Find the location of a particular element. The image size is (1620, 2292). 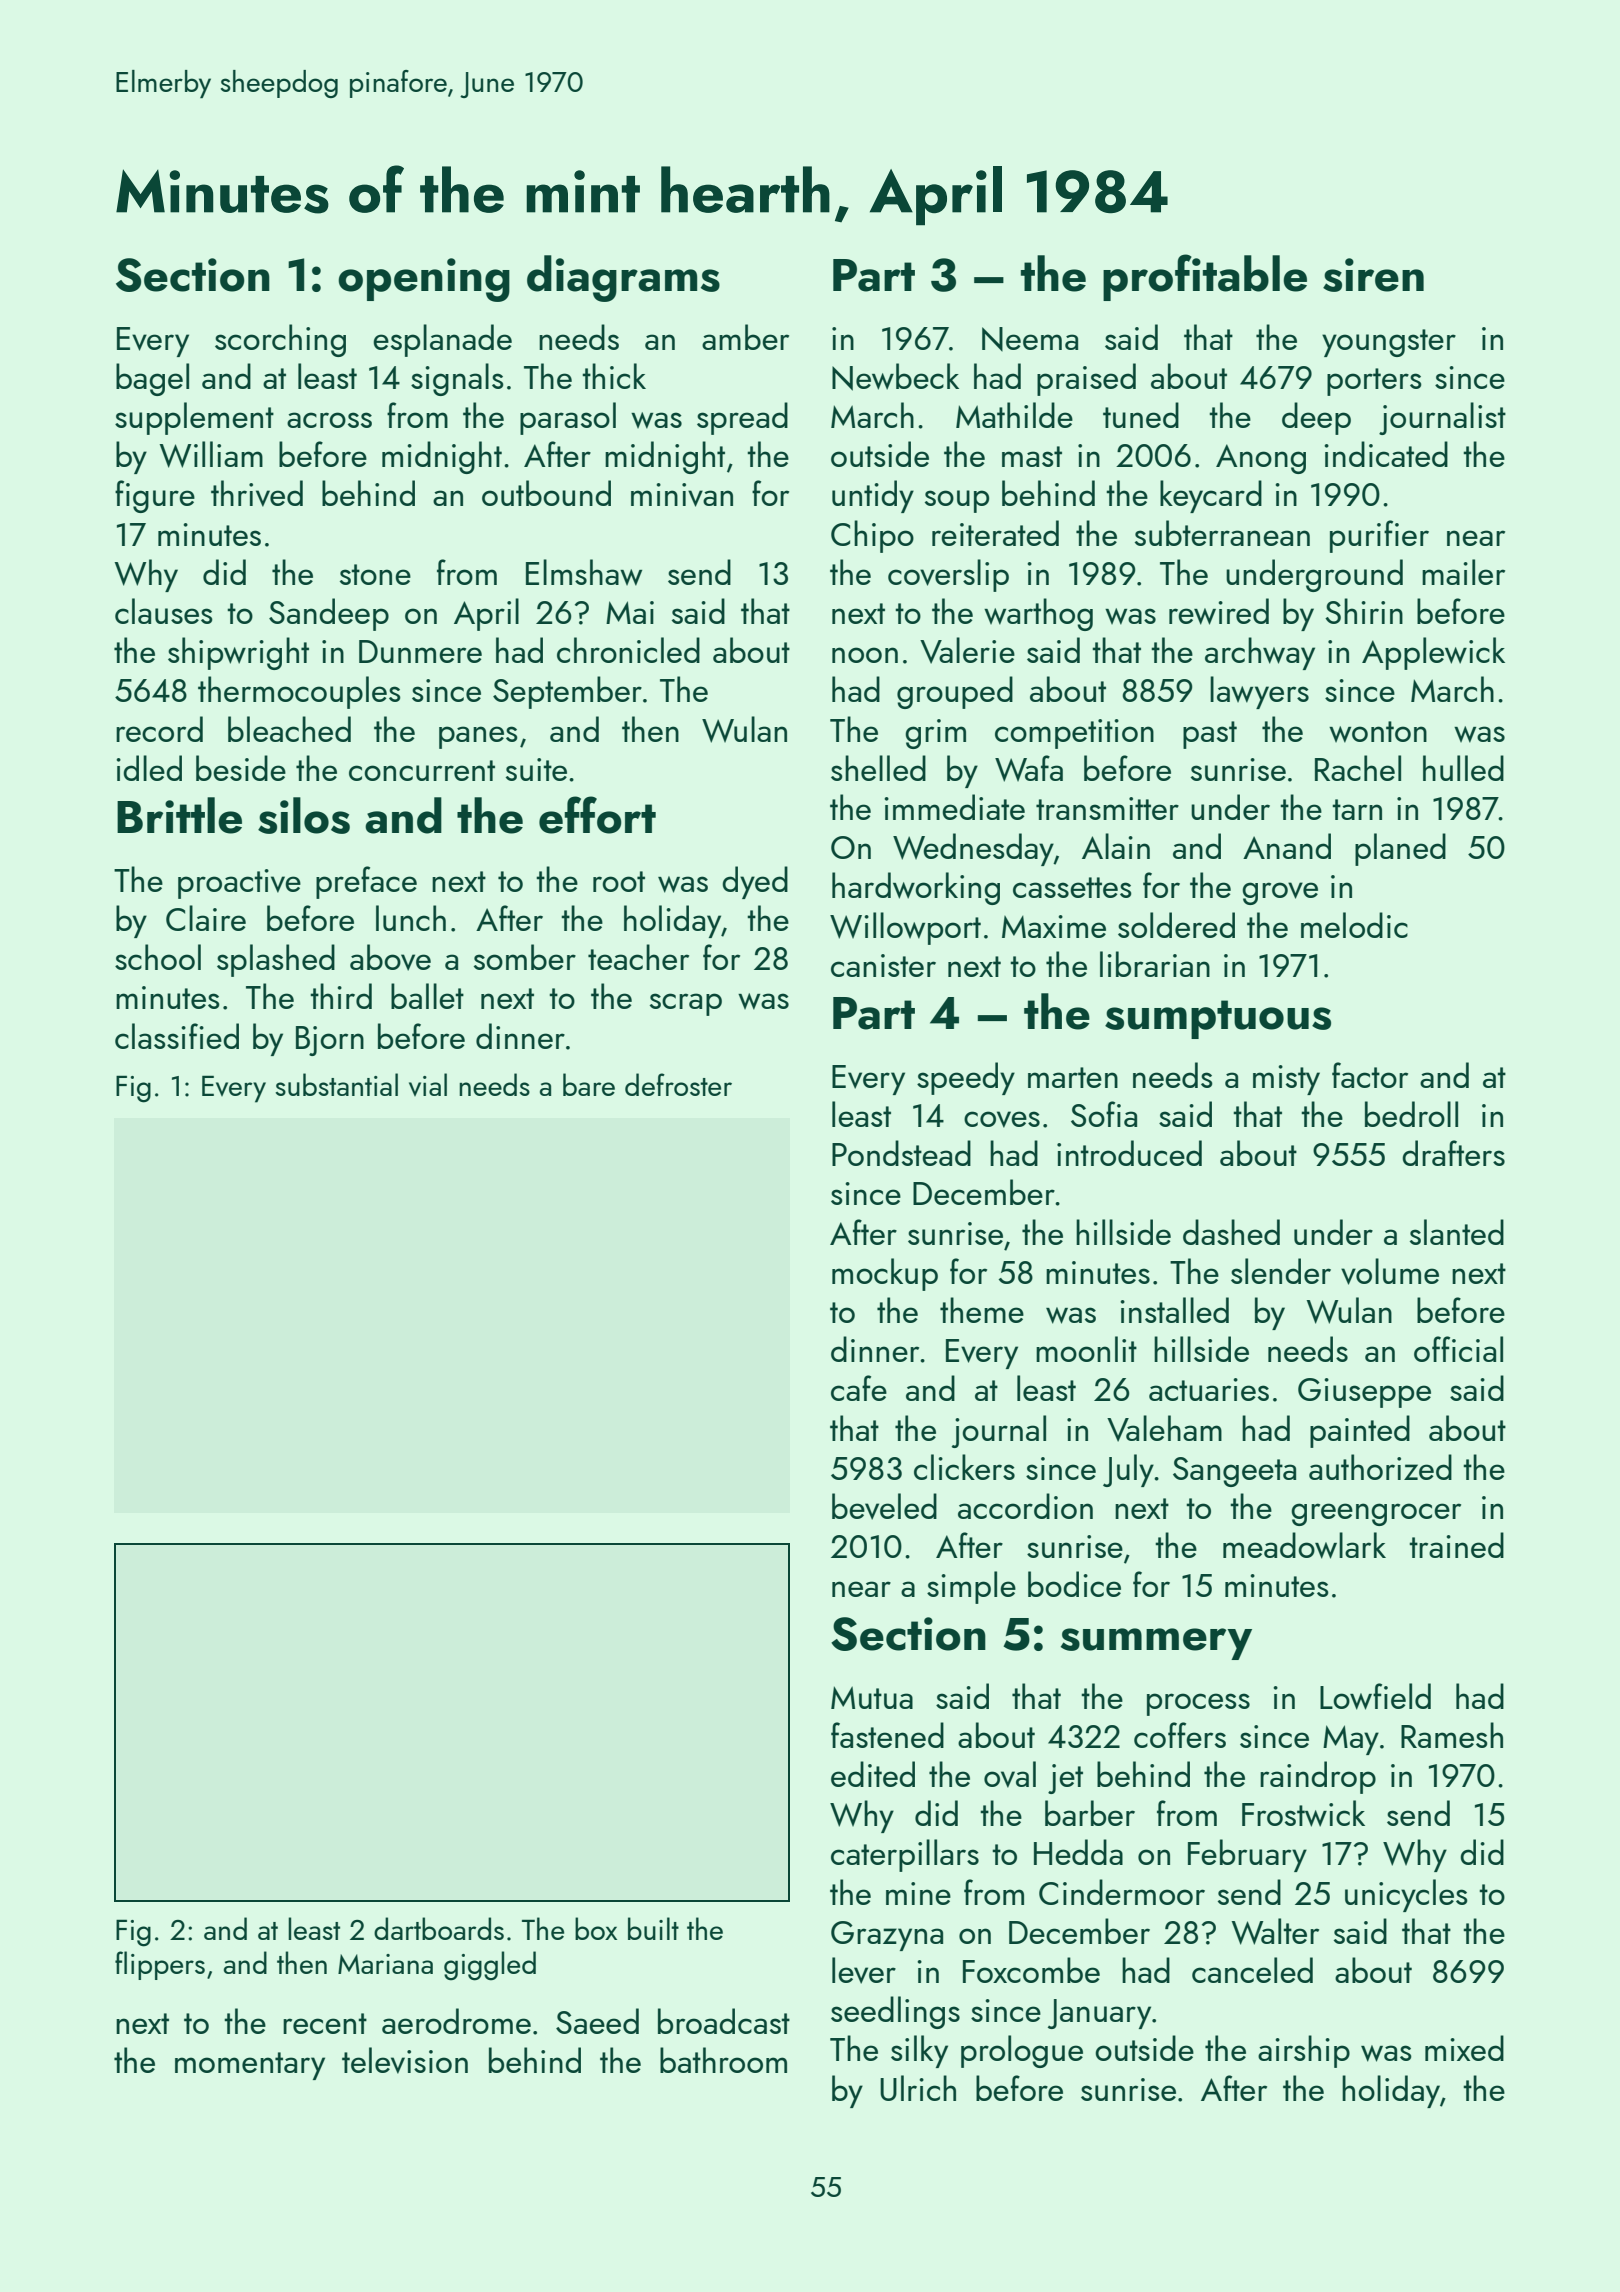

cafe is located at coordinates (859, 1388).
